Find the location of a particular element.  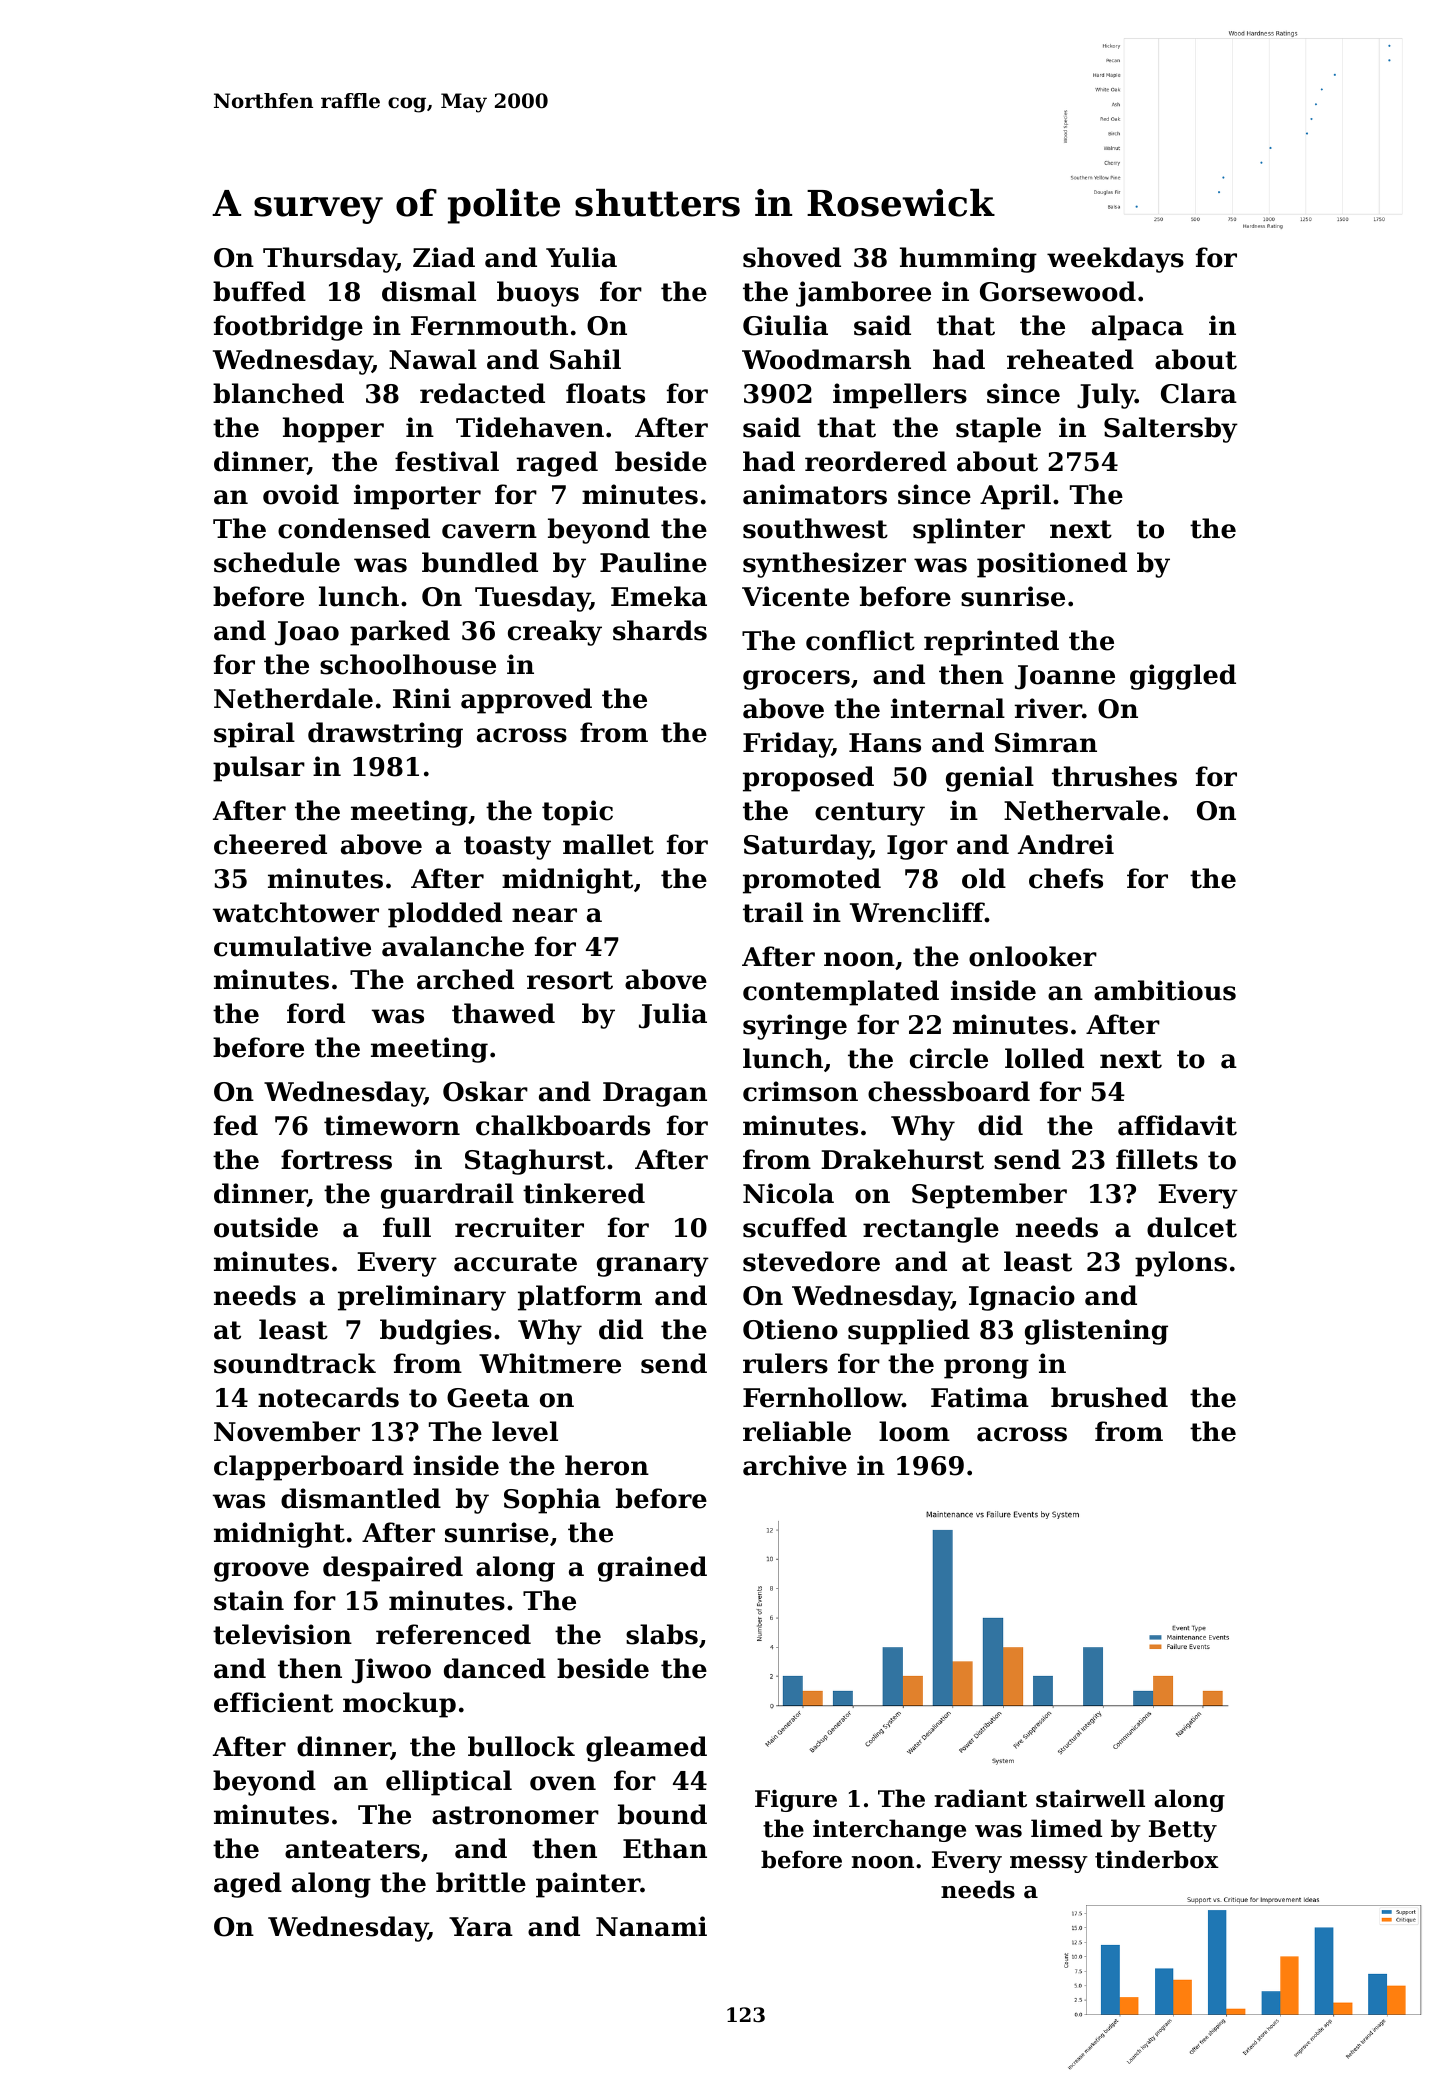

cavern is located at coordinates (489, 531).
